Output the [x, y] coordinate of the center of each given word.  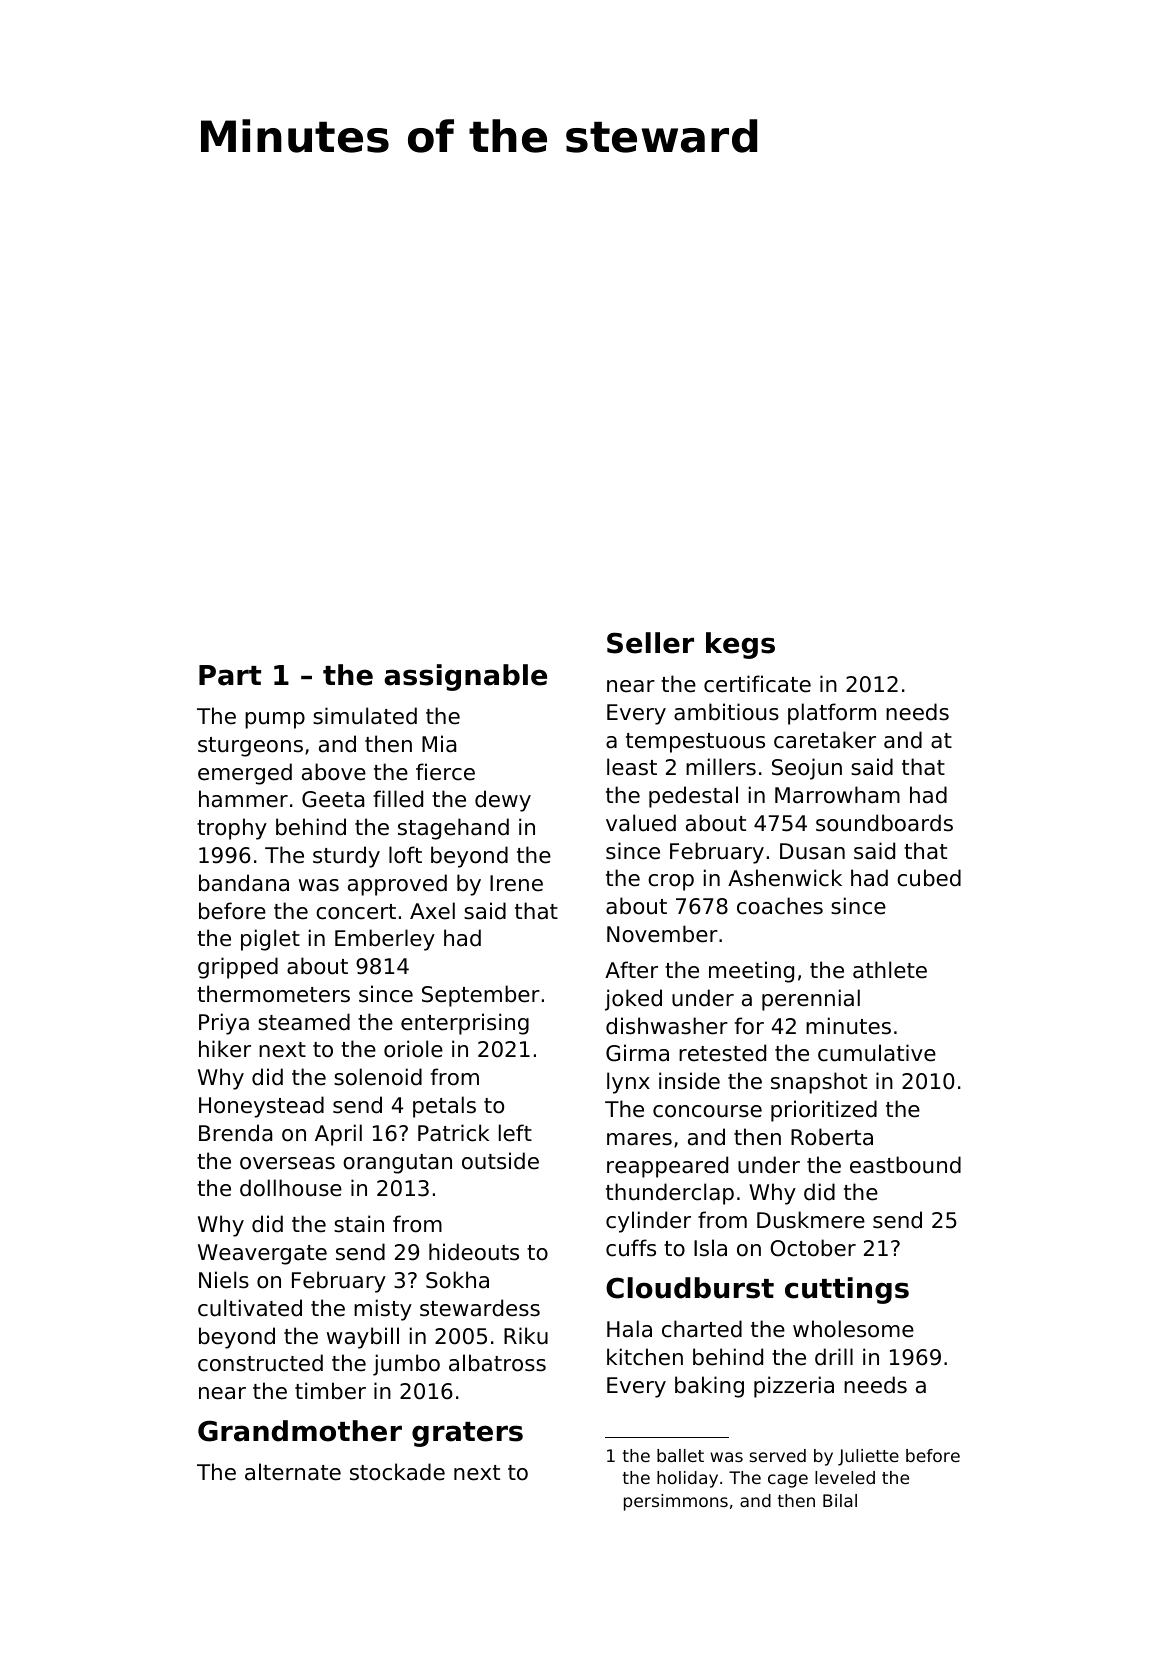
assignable [465, 677]
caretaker [825, 740]
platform [832, 714]
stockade [397, 1472]
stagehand [453, 829]
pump [275, 720]
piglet [270, 940]
